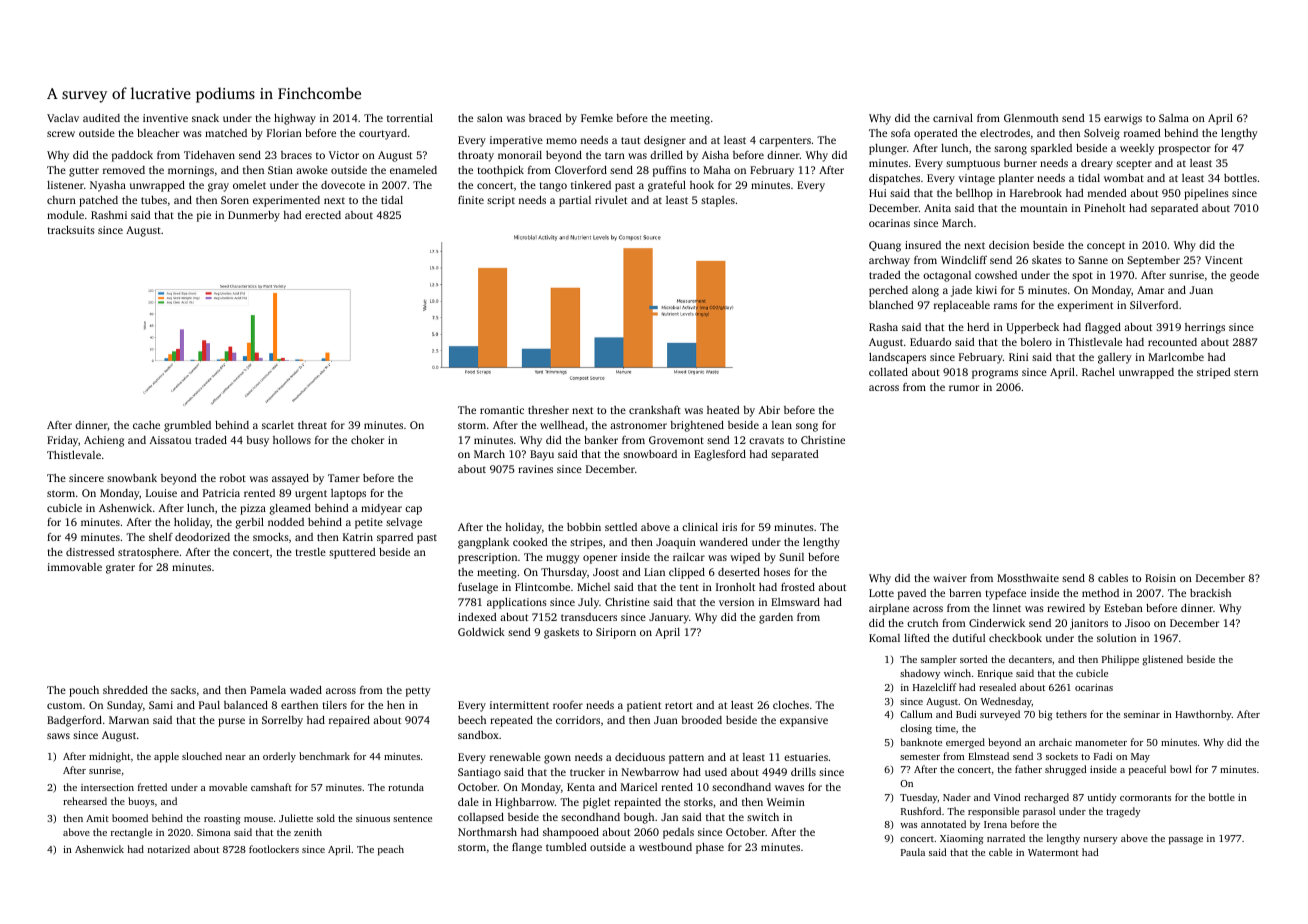  What do you see at coordinates (679, 705) in the page?
I see `retort` at bounding box center [679, 705].
